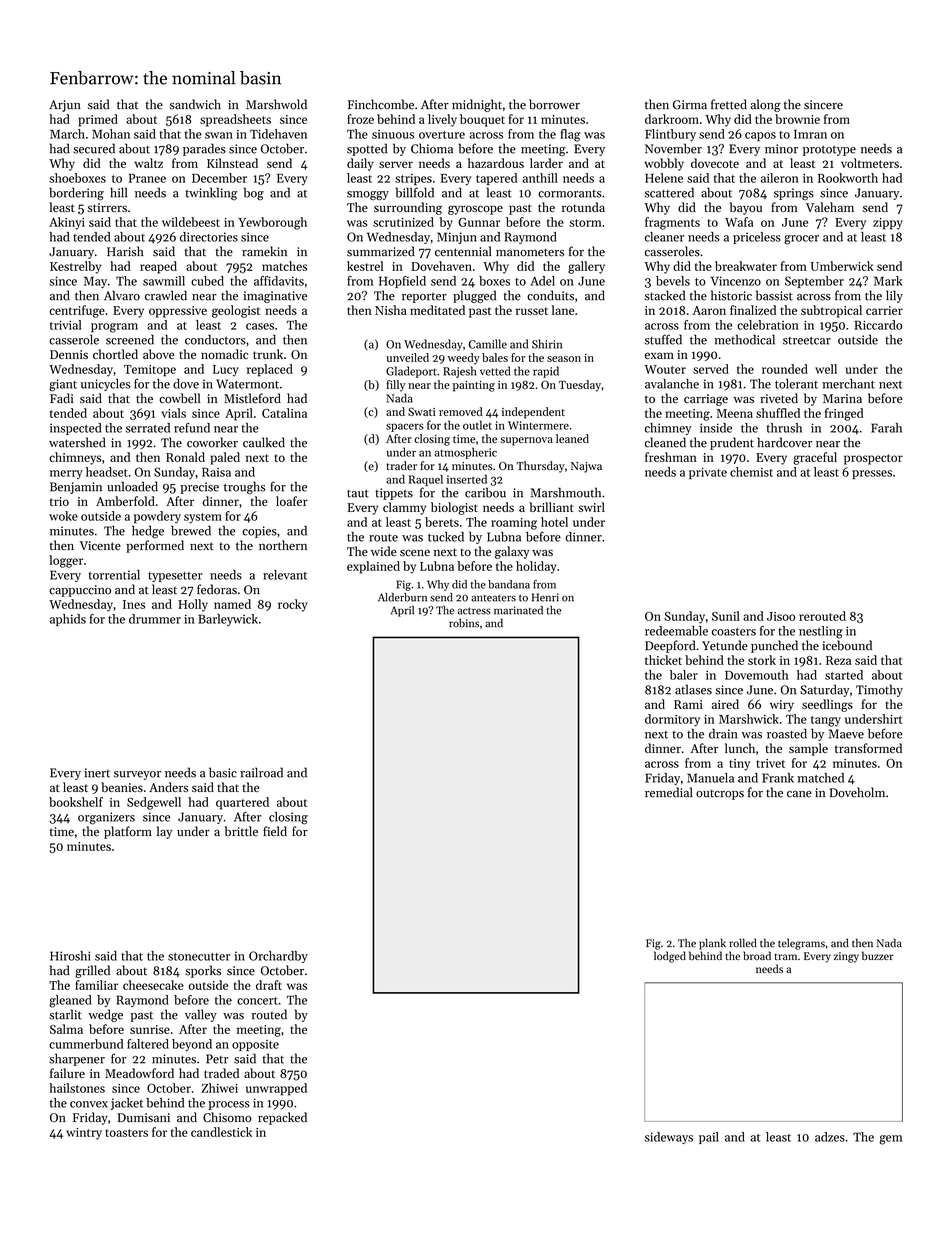 The width and height of the screenshot is (952, 1233). What do you see at coordinates (195, 104) in the screenshot?
I see `sandwich` at bounding box center [195, 104].
